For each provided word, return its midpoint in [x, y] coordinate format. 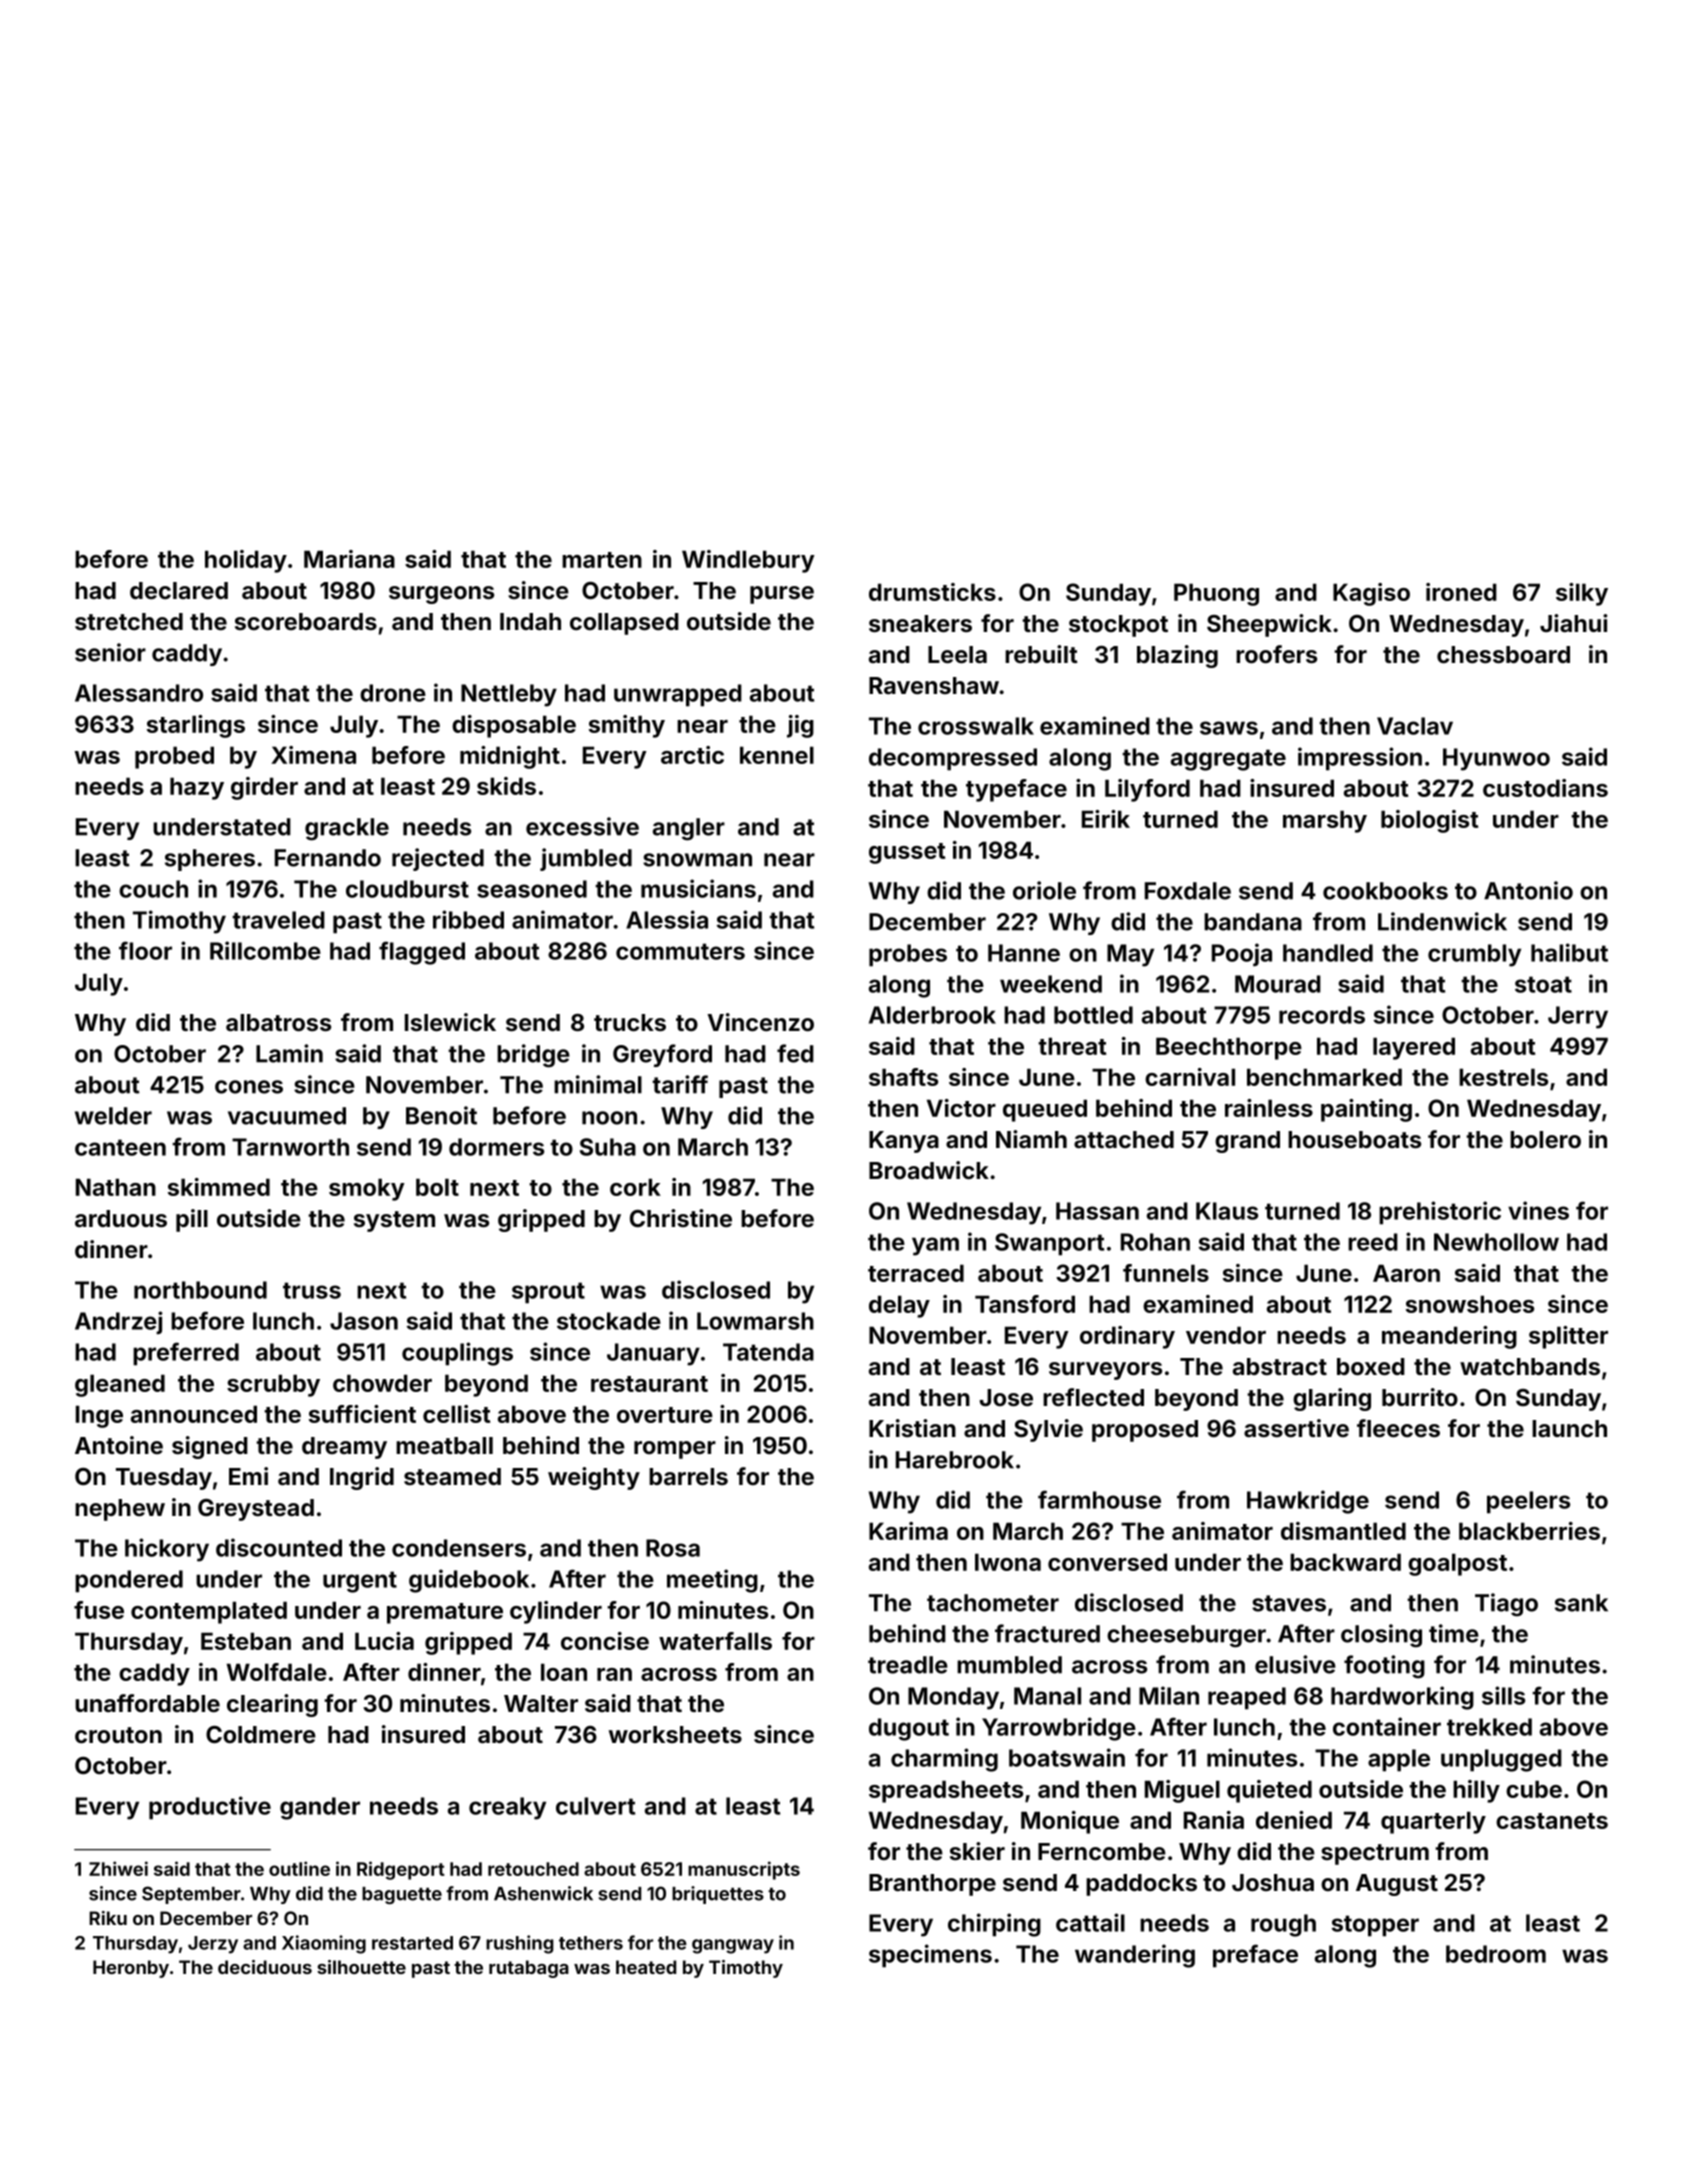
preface [1255, 1956]
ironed [1461, 592]
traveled [278, 920]
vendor [1226, 1335]
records [1322, 1015]
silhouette [361, 1967]
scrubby [273, 1385]
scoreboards [306, 621]
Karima [908, 1531]
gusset [907, 853]
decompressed [953, 759]
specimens [930, 1956]
